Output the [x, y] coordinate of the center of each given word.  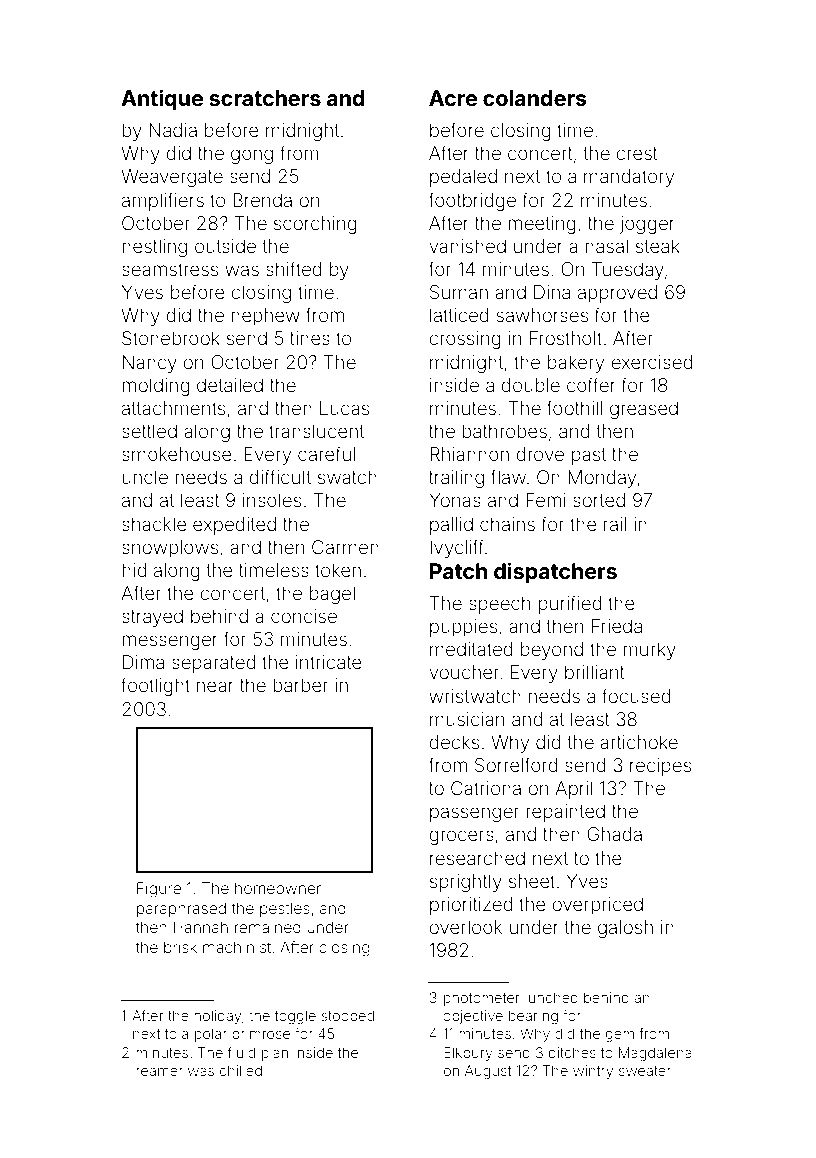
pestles [285, 909]
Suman [459, 292]
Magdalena [655, 1054]
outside [225, 246]
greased [644, 410]
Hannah [201, 927]
